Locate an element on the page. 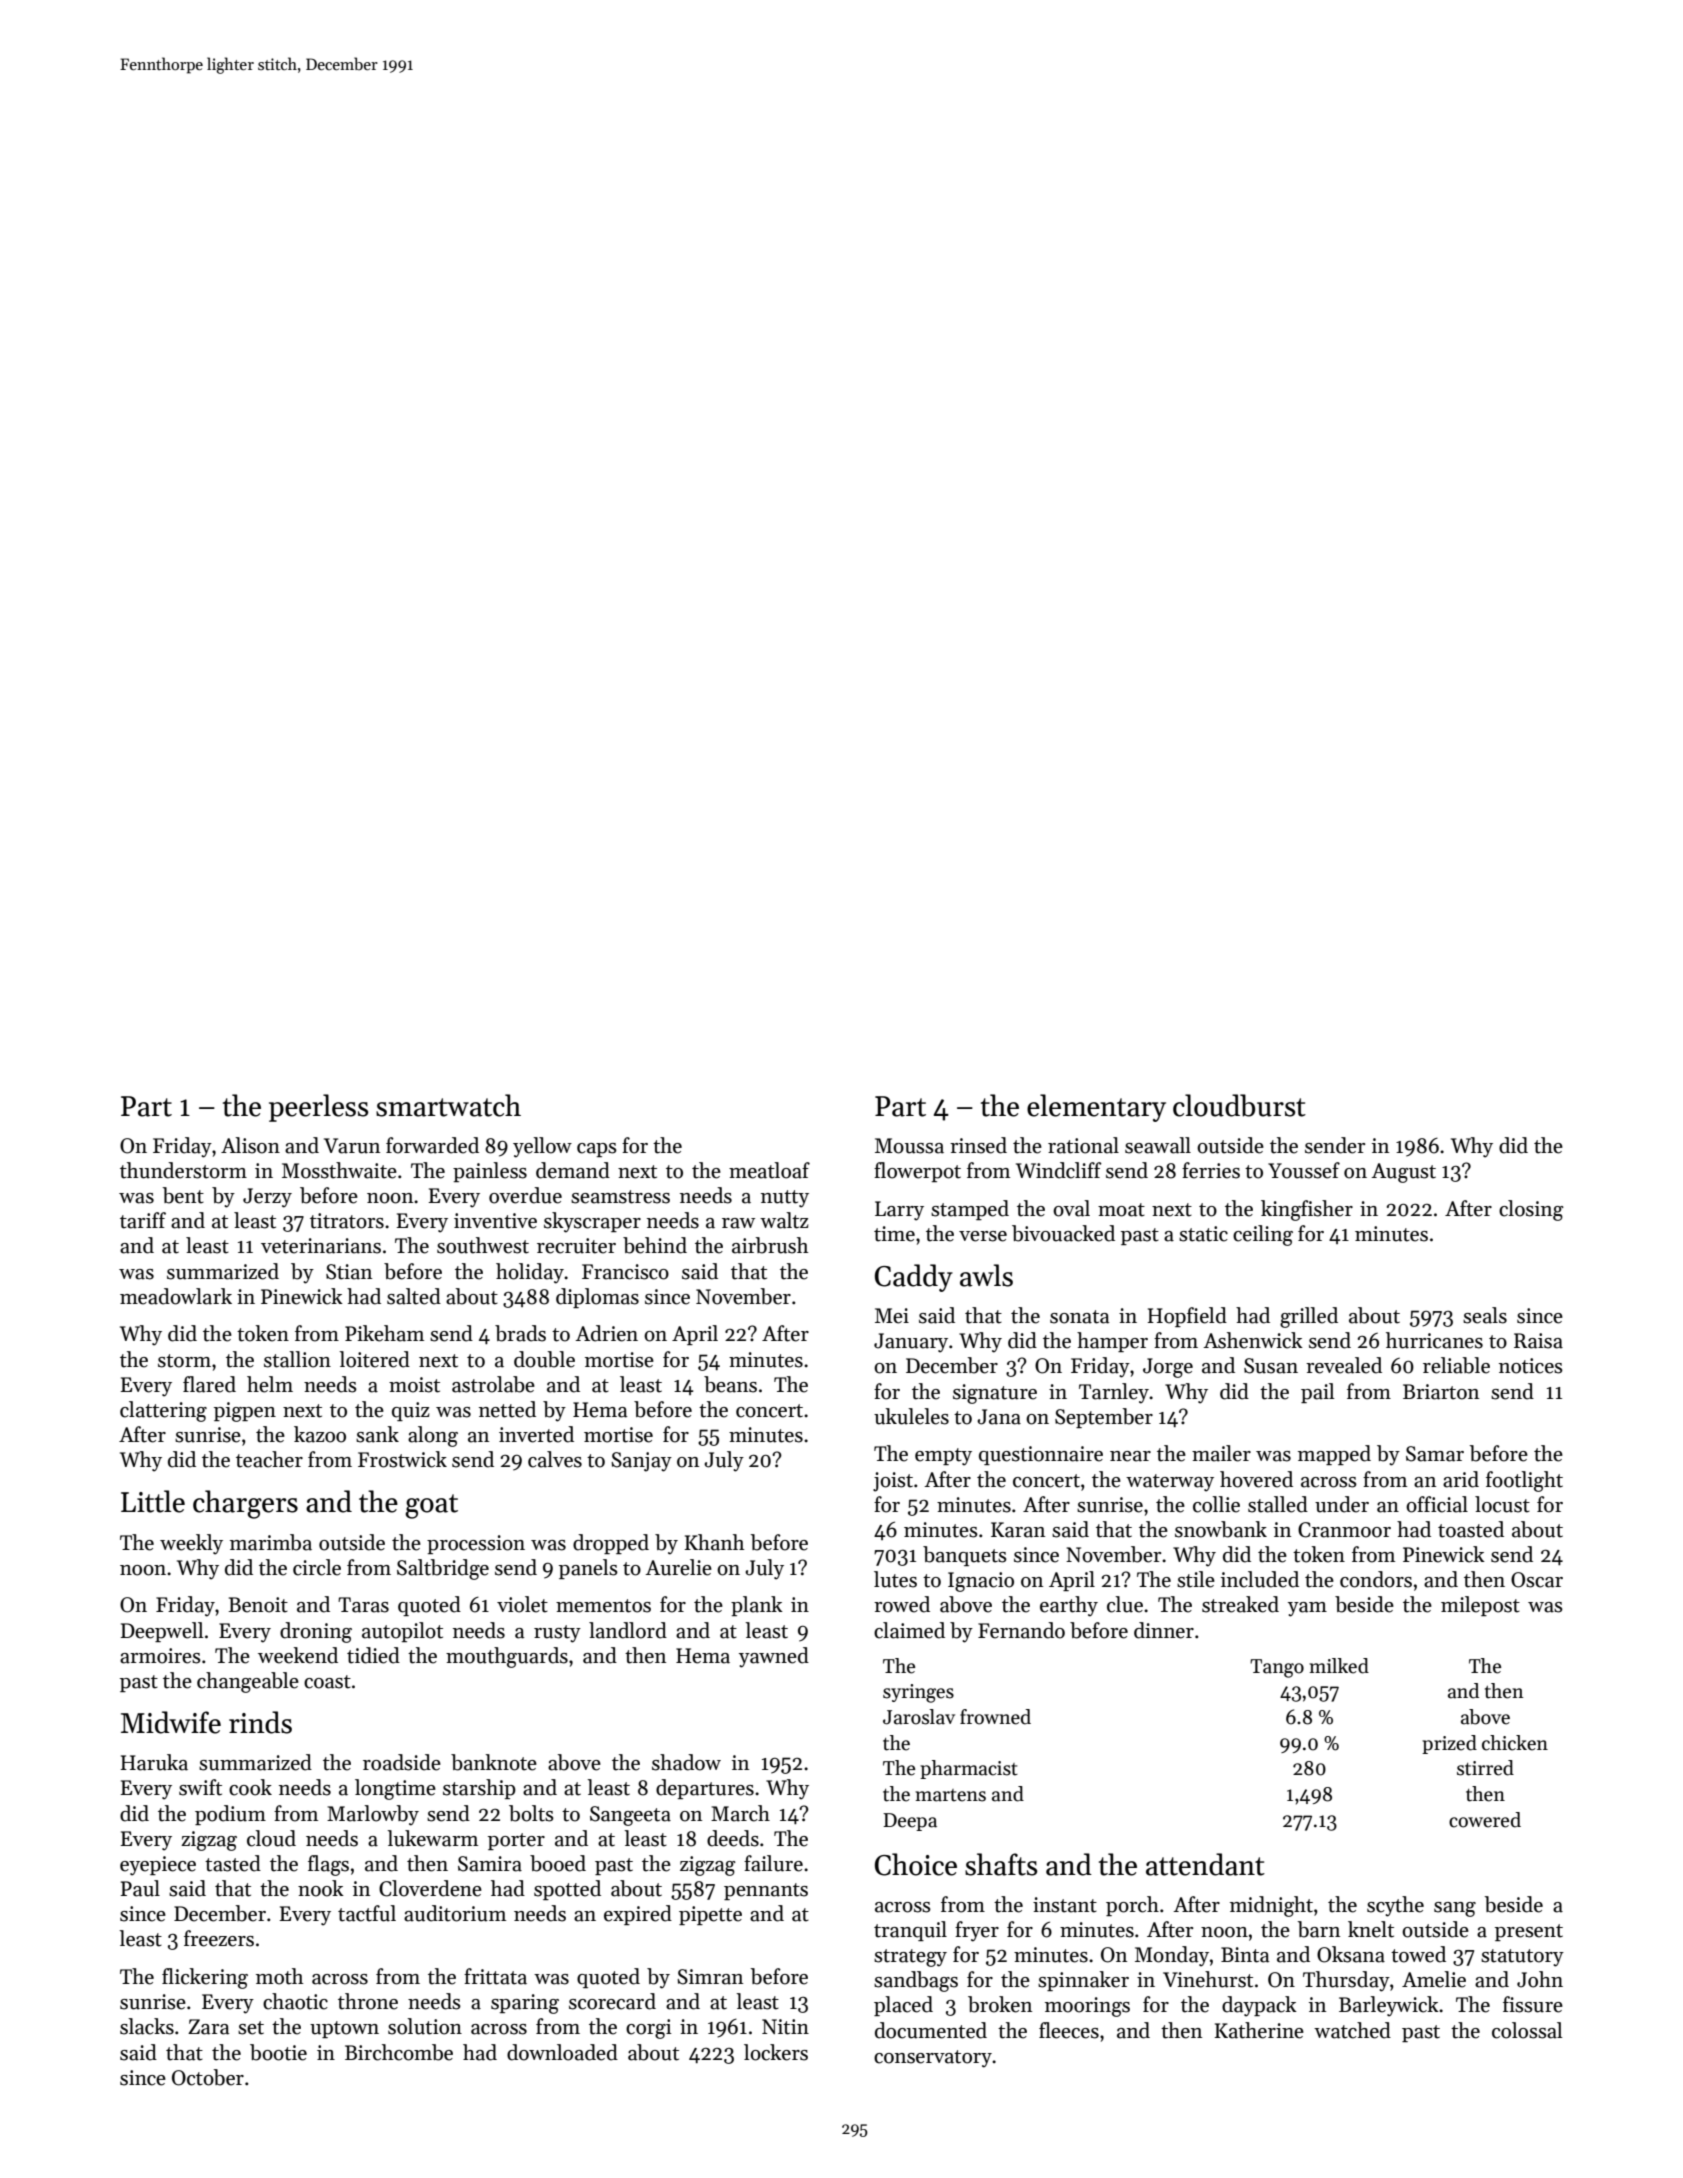 This page has height=2178, width=1683. elementary is located at coordinates (1096, 1108).
